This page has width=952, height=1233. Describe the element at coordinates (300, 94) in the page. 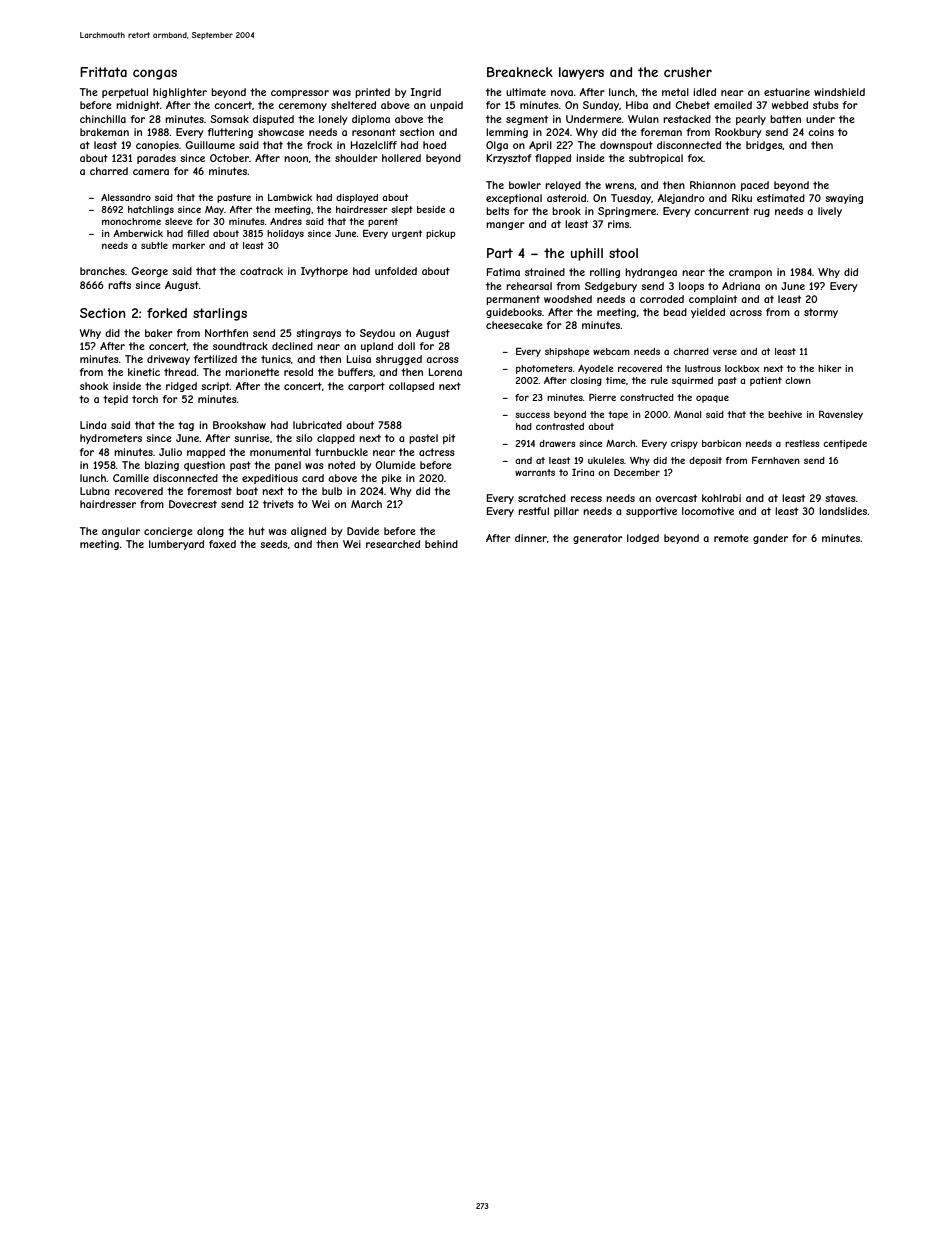

I see `compressor` at that location.
